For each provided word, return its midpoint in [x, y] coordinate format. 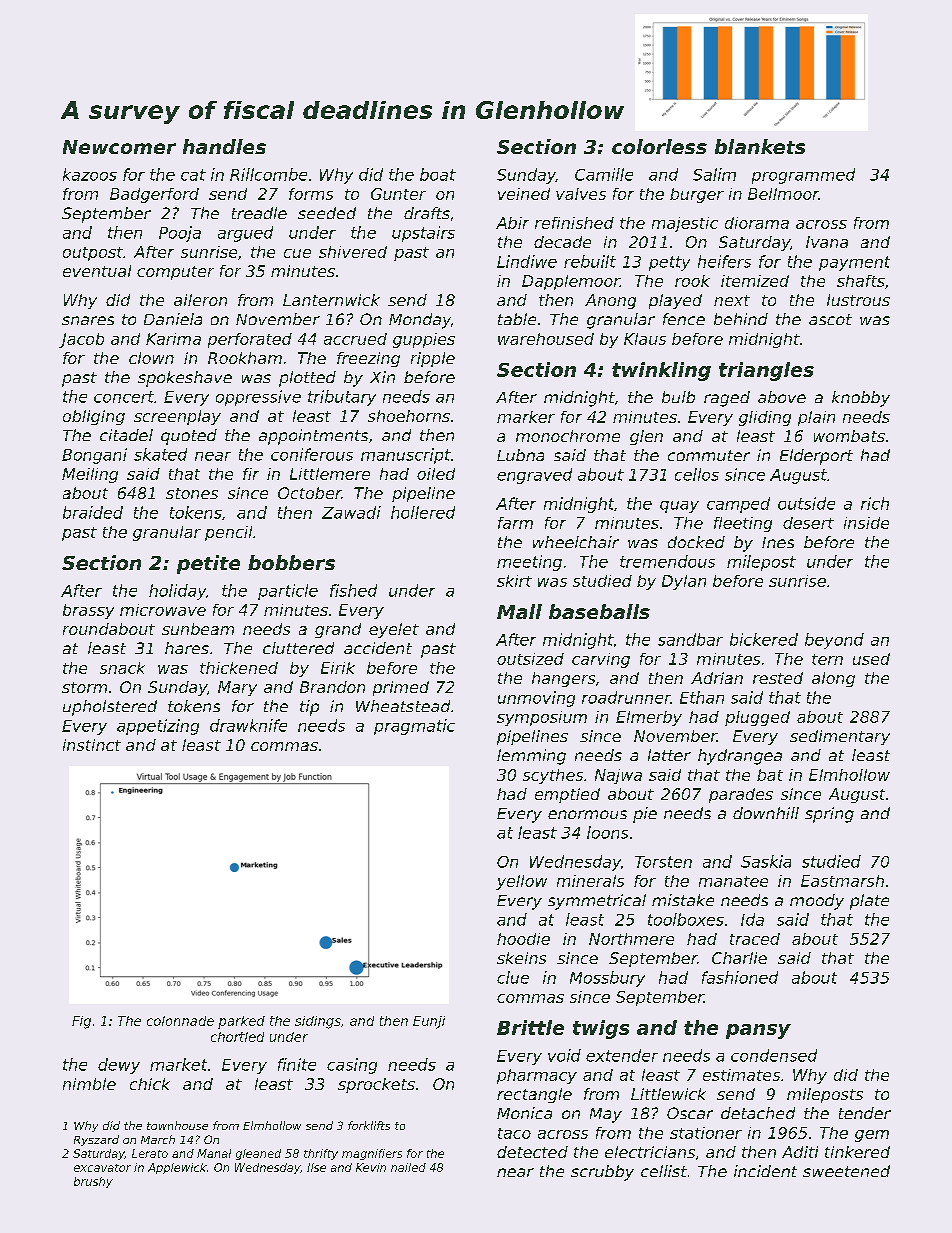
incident [765, 1171]
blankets [760, 146]
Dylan [684, 582]
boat [438, 174]
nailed [408, 1167]
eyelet [394, 630]
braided [93, 512]
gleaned [258, 1154]
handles [224, 146]
